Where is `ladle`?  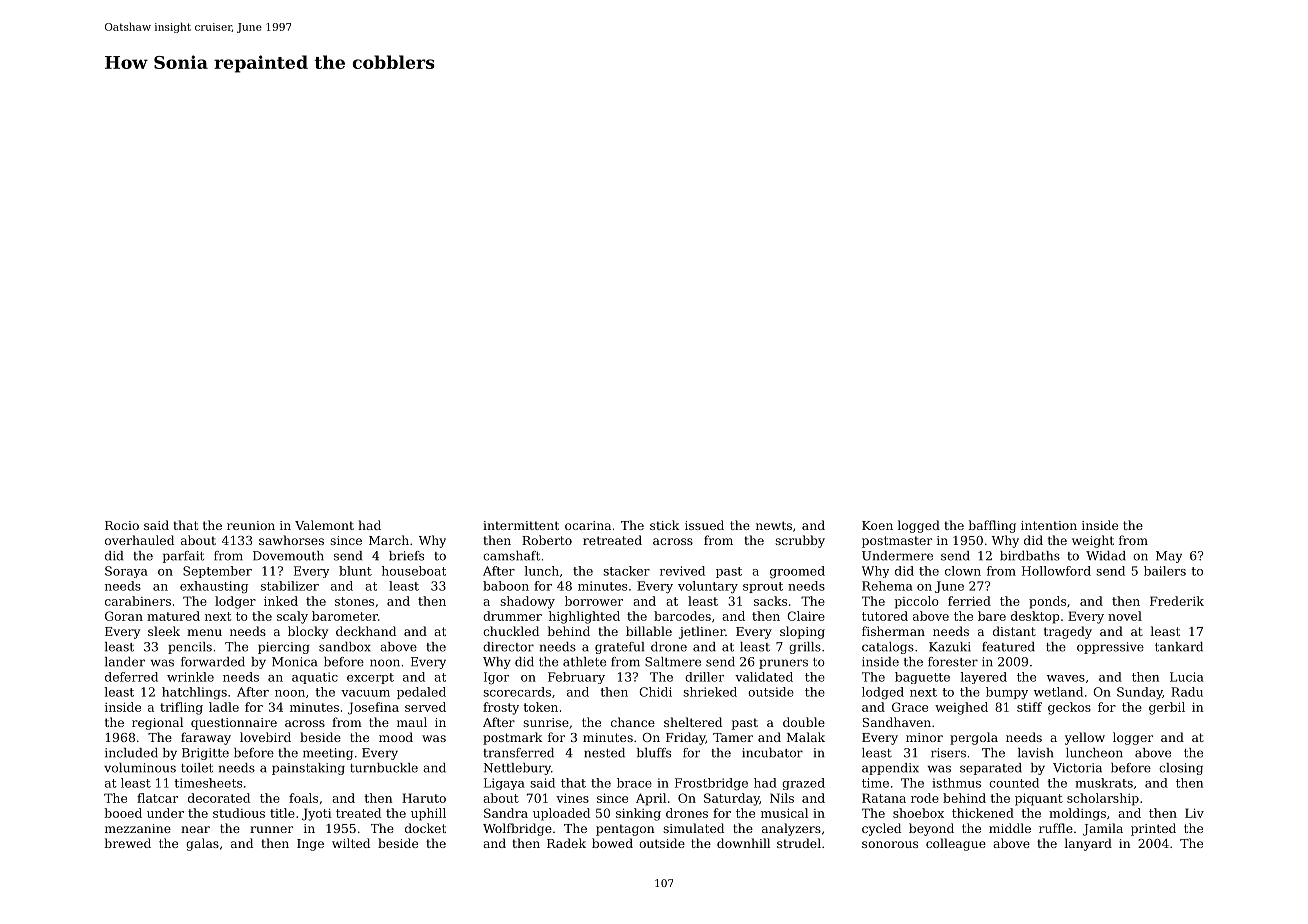 ladle is located at coordinates (224, 707).
